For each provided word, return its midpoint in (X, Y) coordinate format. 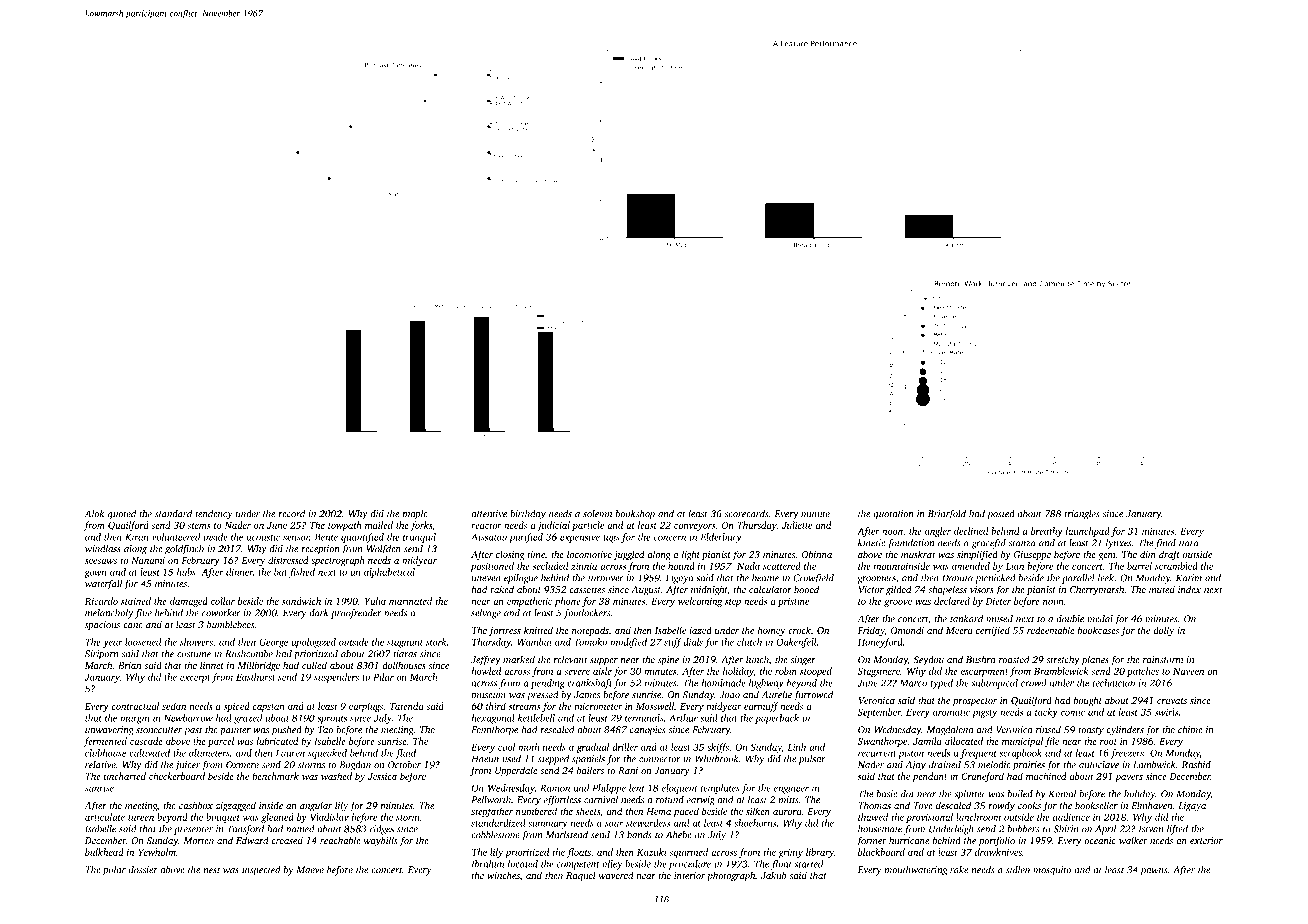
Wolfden (384, 550)
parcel (221, 742)
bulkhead (104, 852)
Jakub (774, 875)
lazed (700, 630)
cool (506, 747)
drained (945, 765)
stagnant (405, 644)
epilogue (521, 579)
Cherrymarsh (1097, 590)
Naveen (1188, 671)
